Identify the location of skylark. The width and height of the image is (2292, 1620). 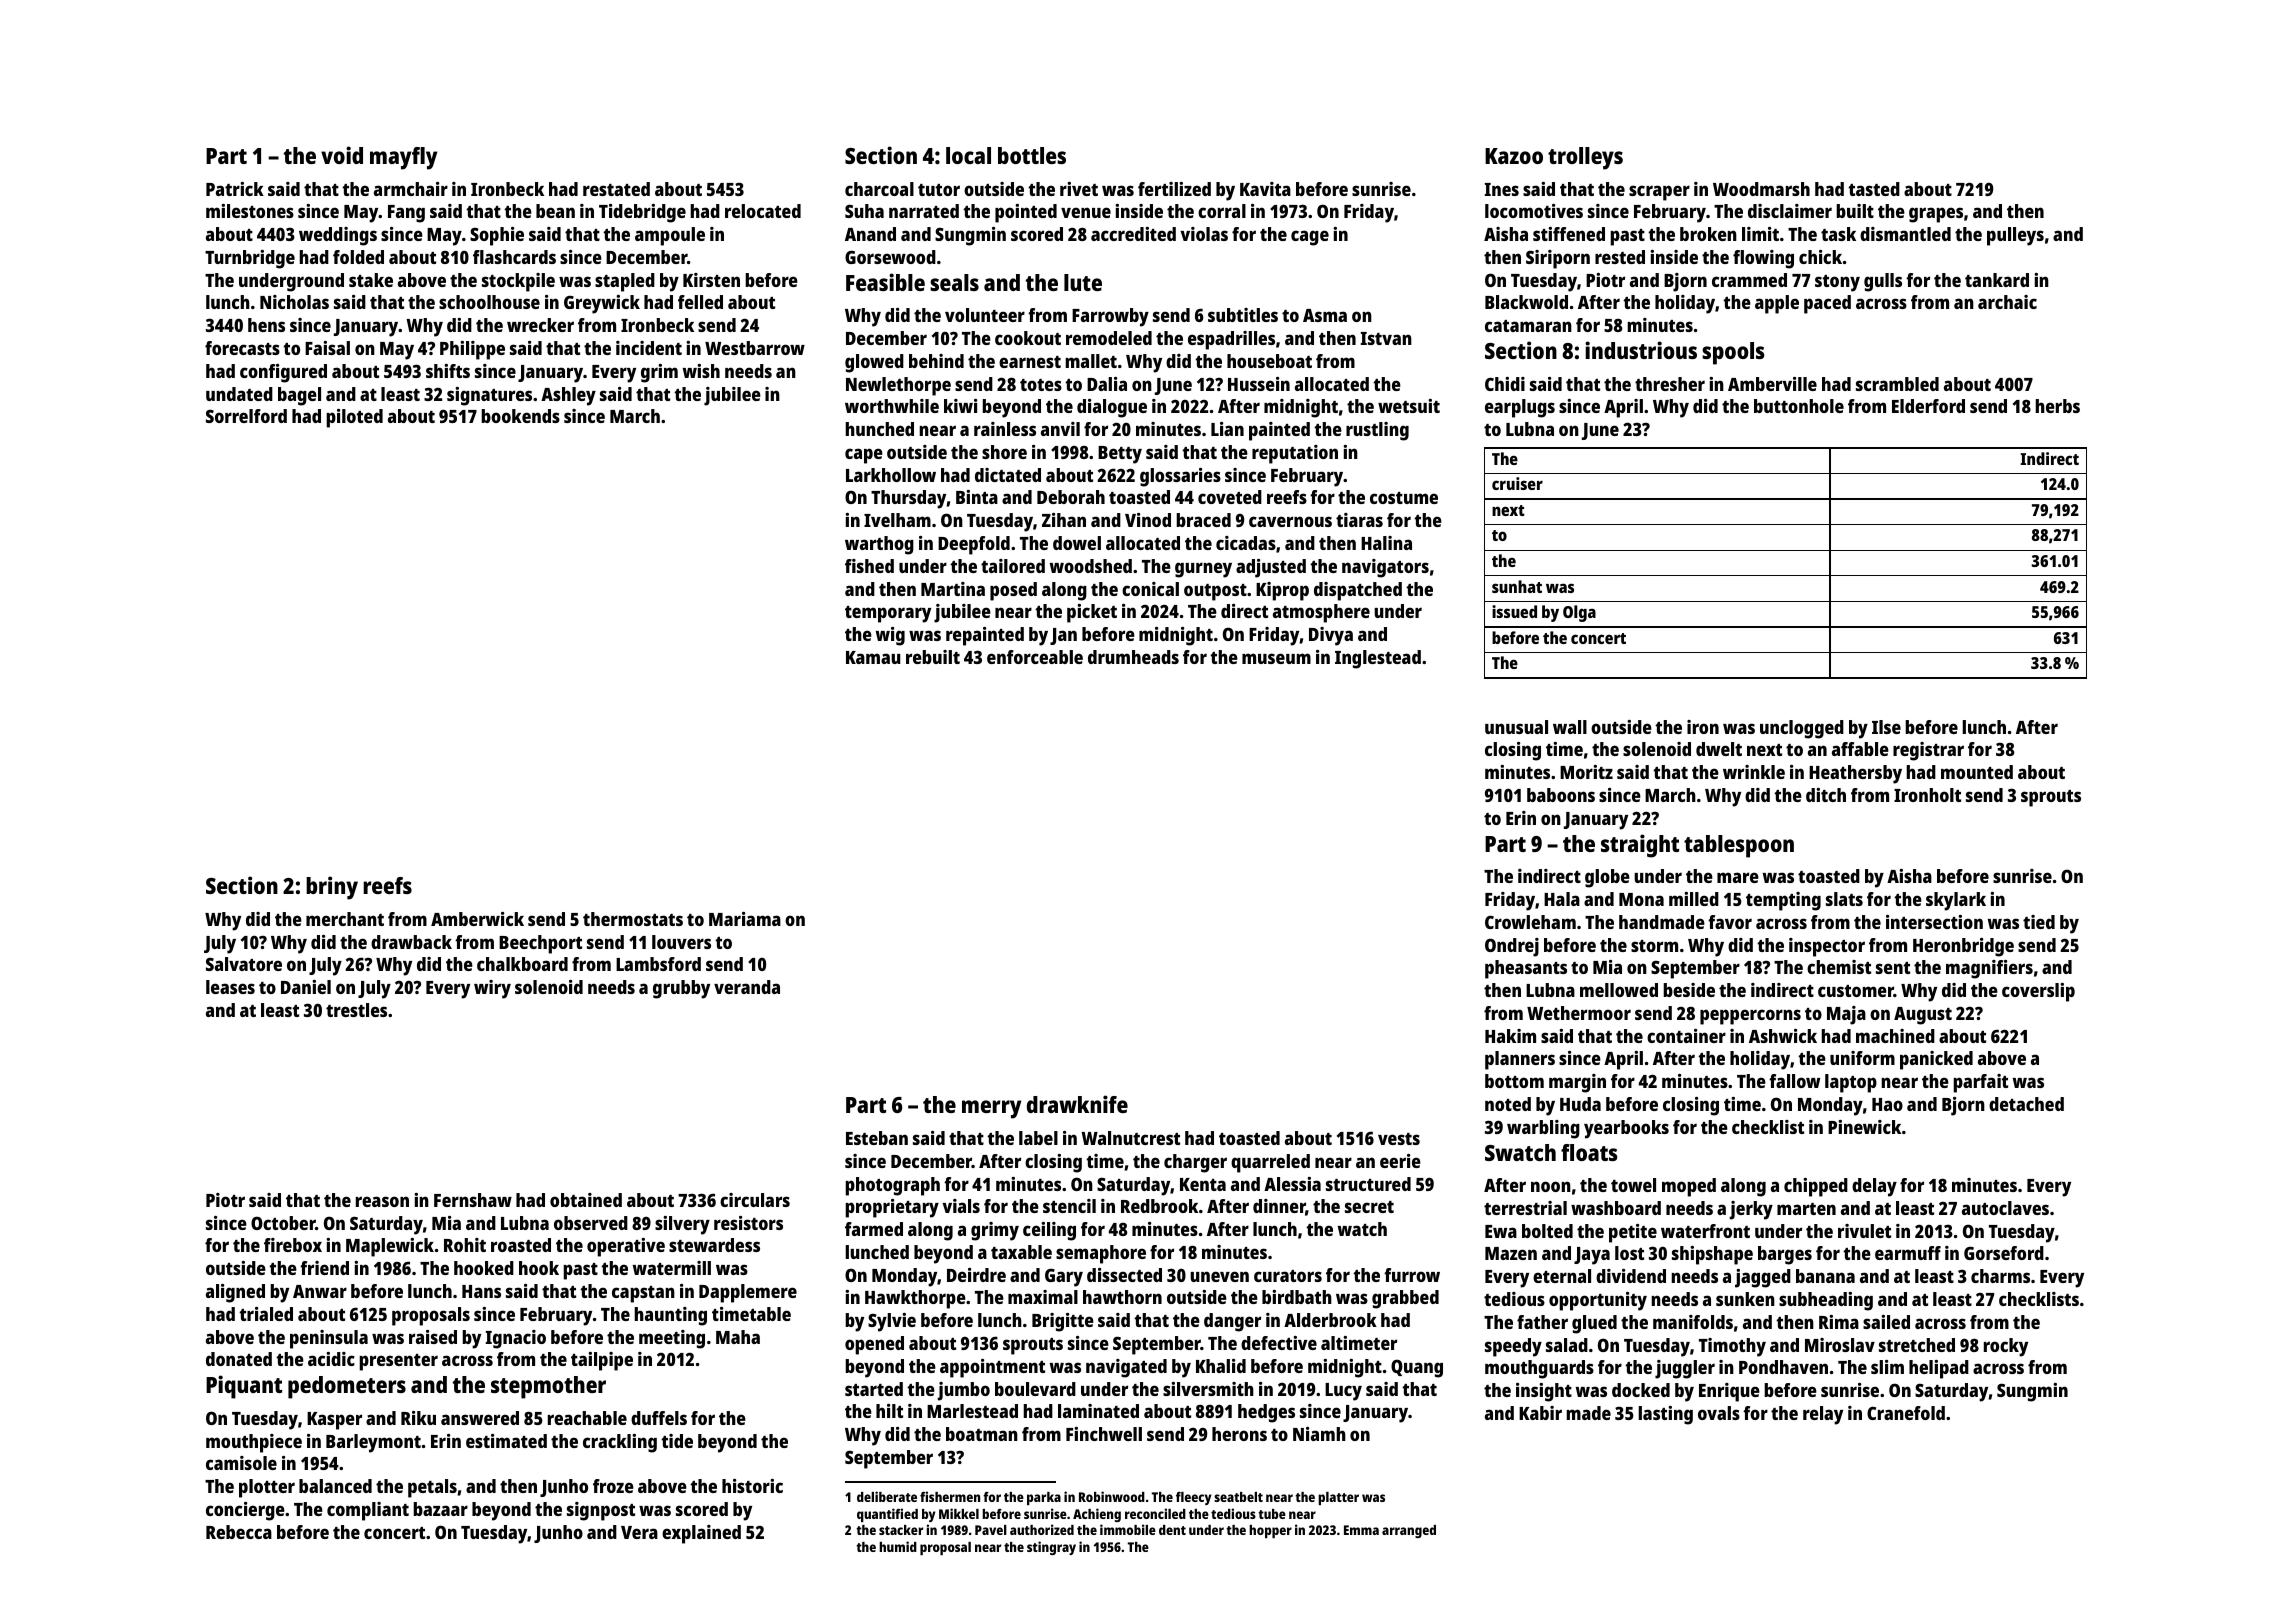
(1956, 901).
